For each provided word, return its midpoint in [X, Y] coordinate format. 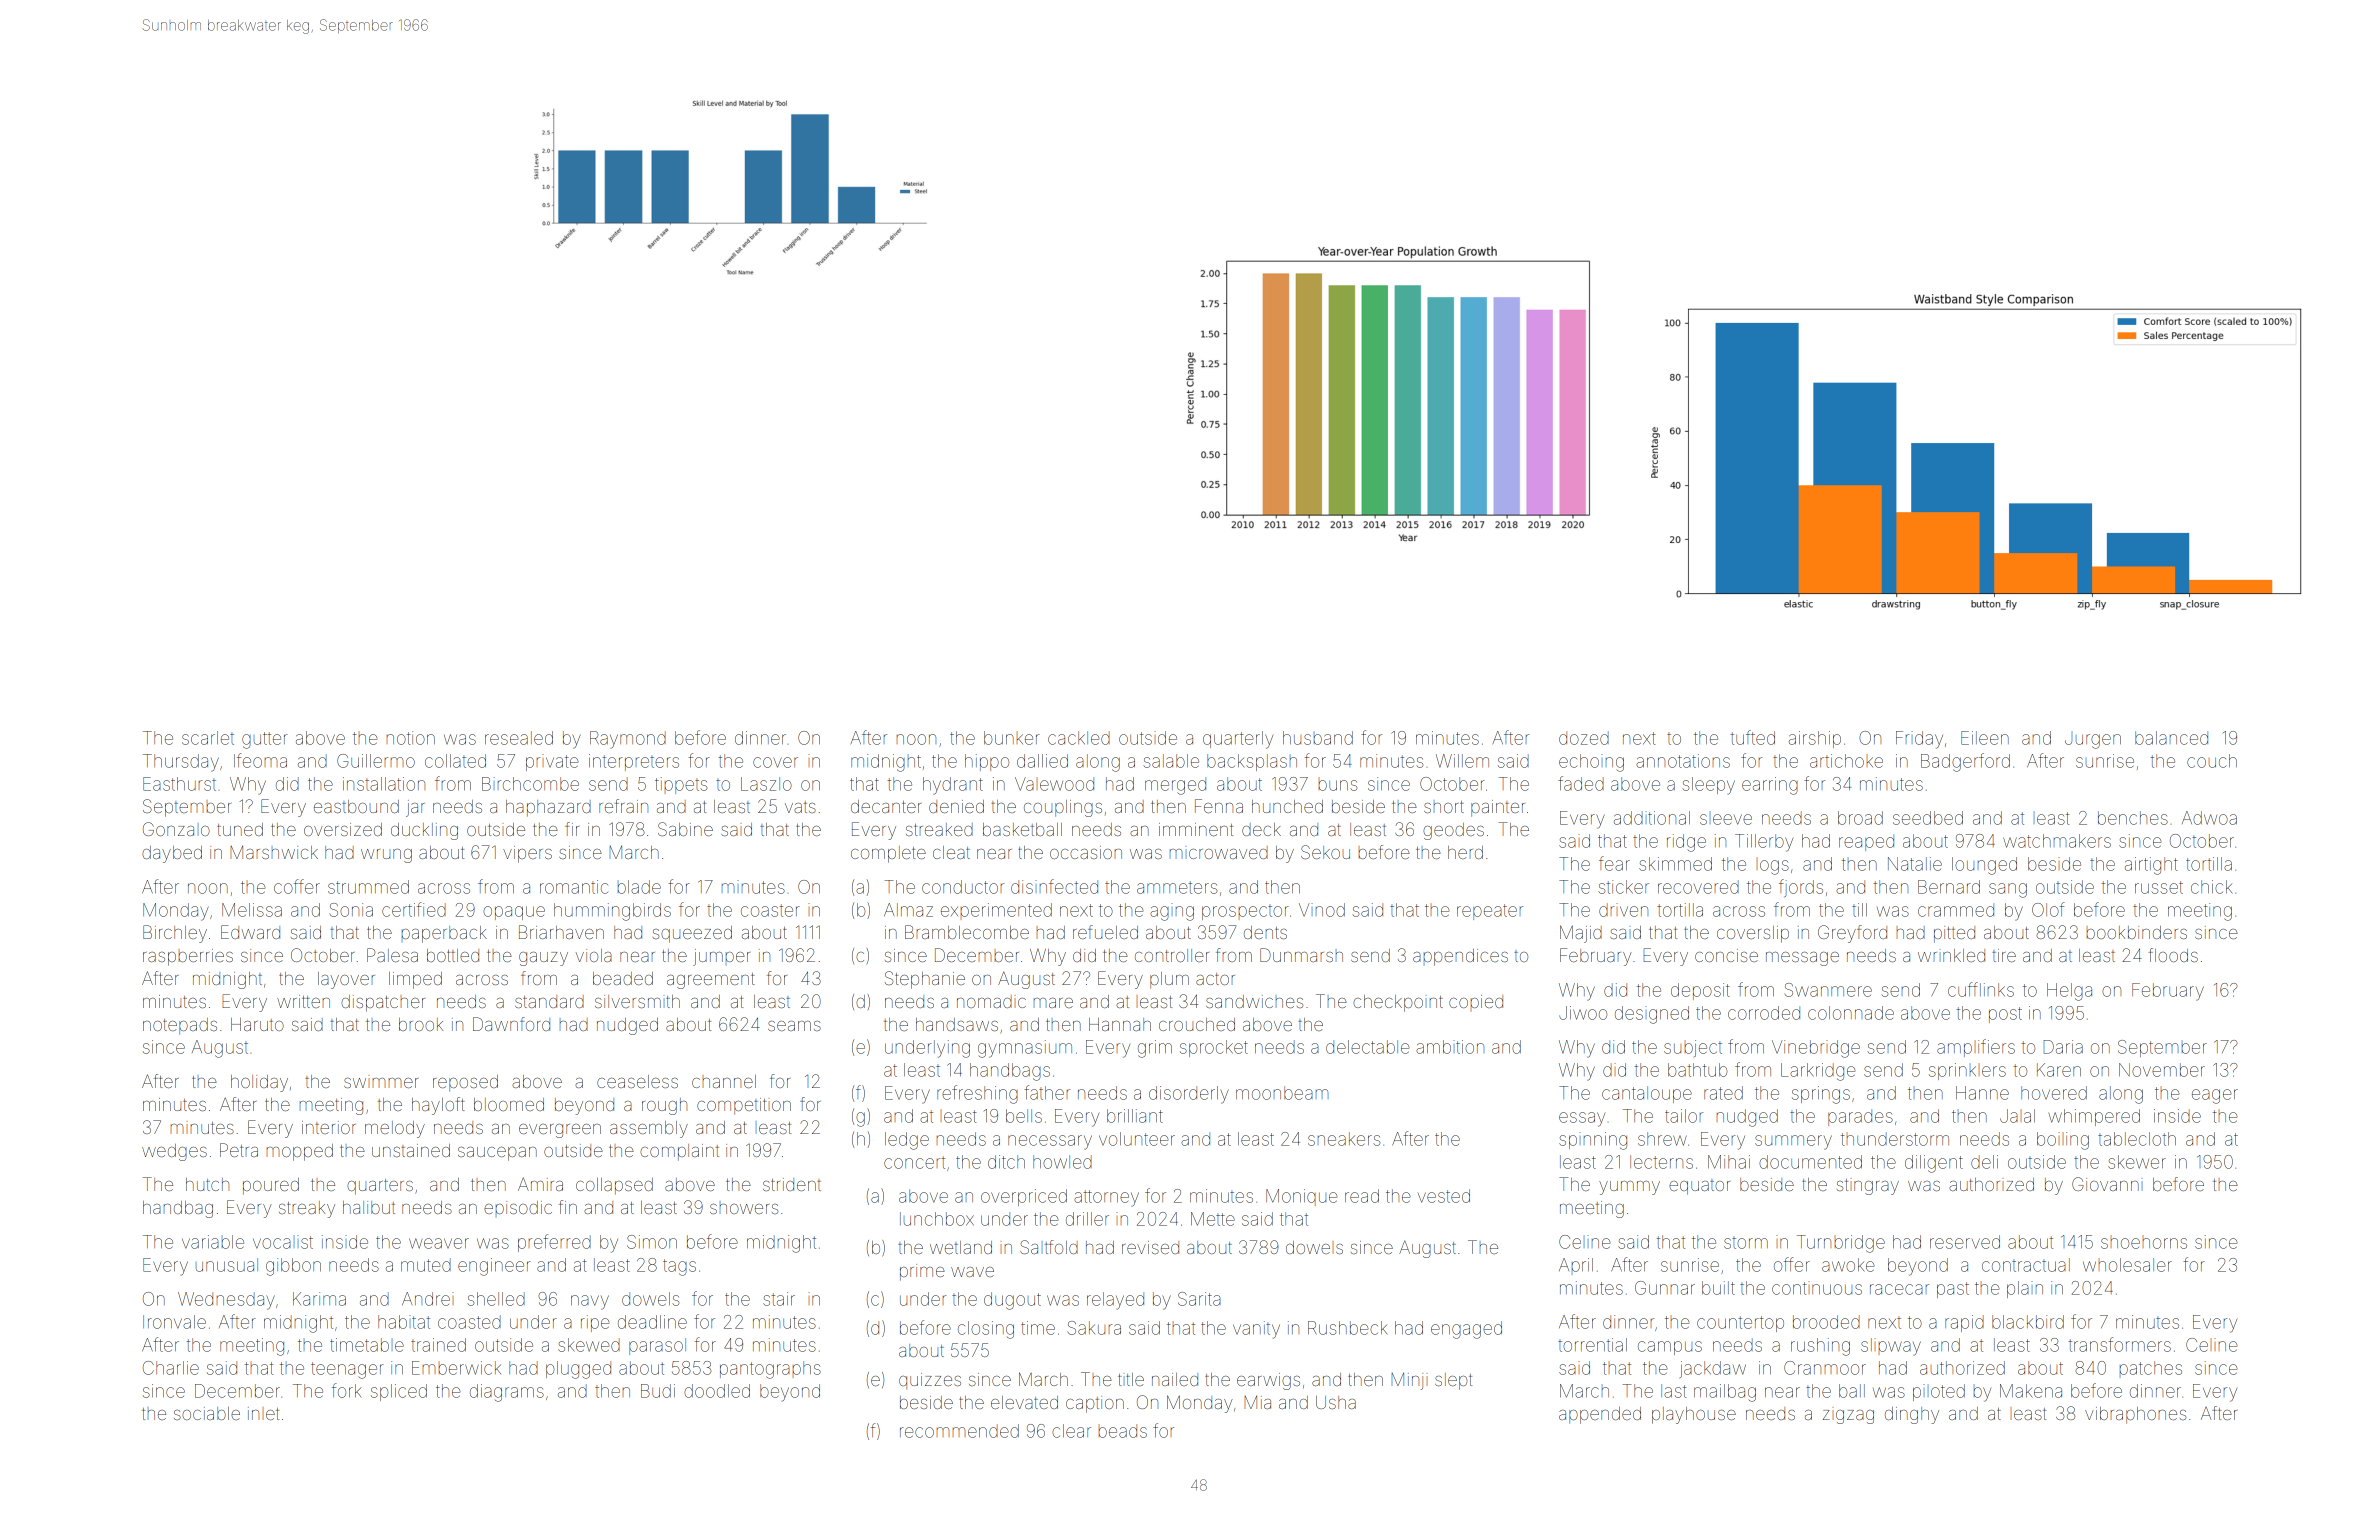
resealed [519, 738]
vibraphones [2135, 1415]
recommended [959, 1431]
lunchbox [937, 1219]
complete [888, 854]
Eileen [1985, 738]
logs [1774, 867]
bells [1024, 1116]
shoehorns [2144, 1243]
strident [792, 1184]
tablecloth [2137, 1139]
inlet [263, 1413]
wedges [174, 1152]
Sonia [351, 910]
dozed [1584, 738]
